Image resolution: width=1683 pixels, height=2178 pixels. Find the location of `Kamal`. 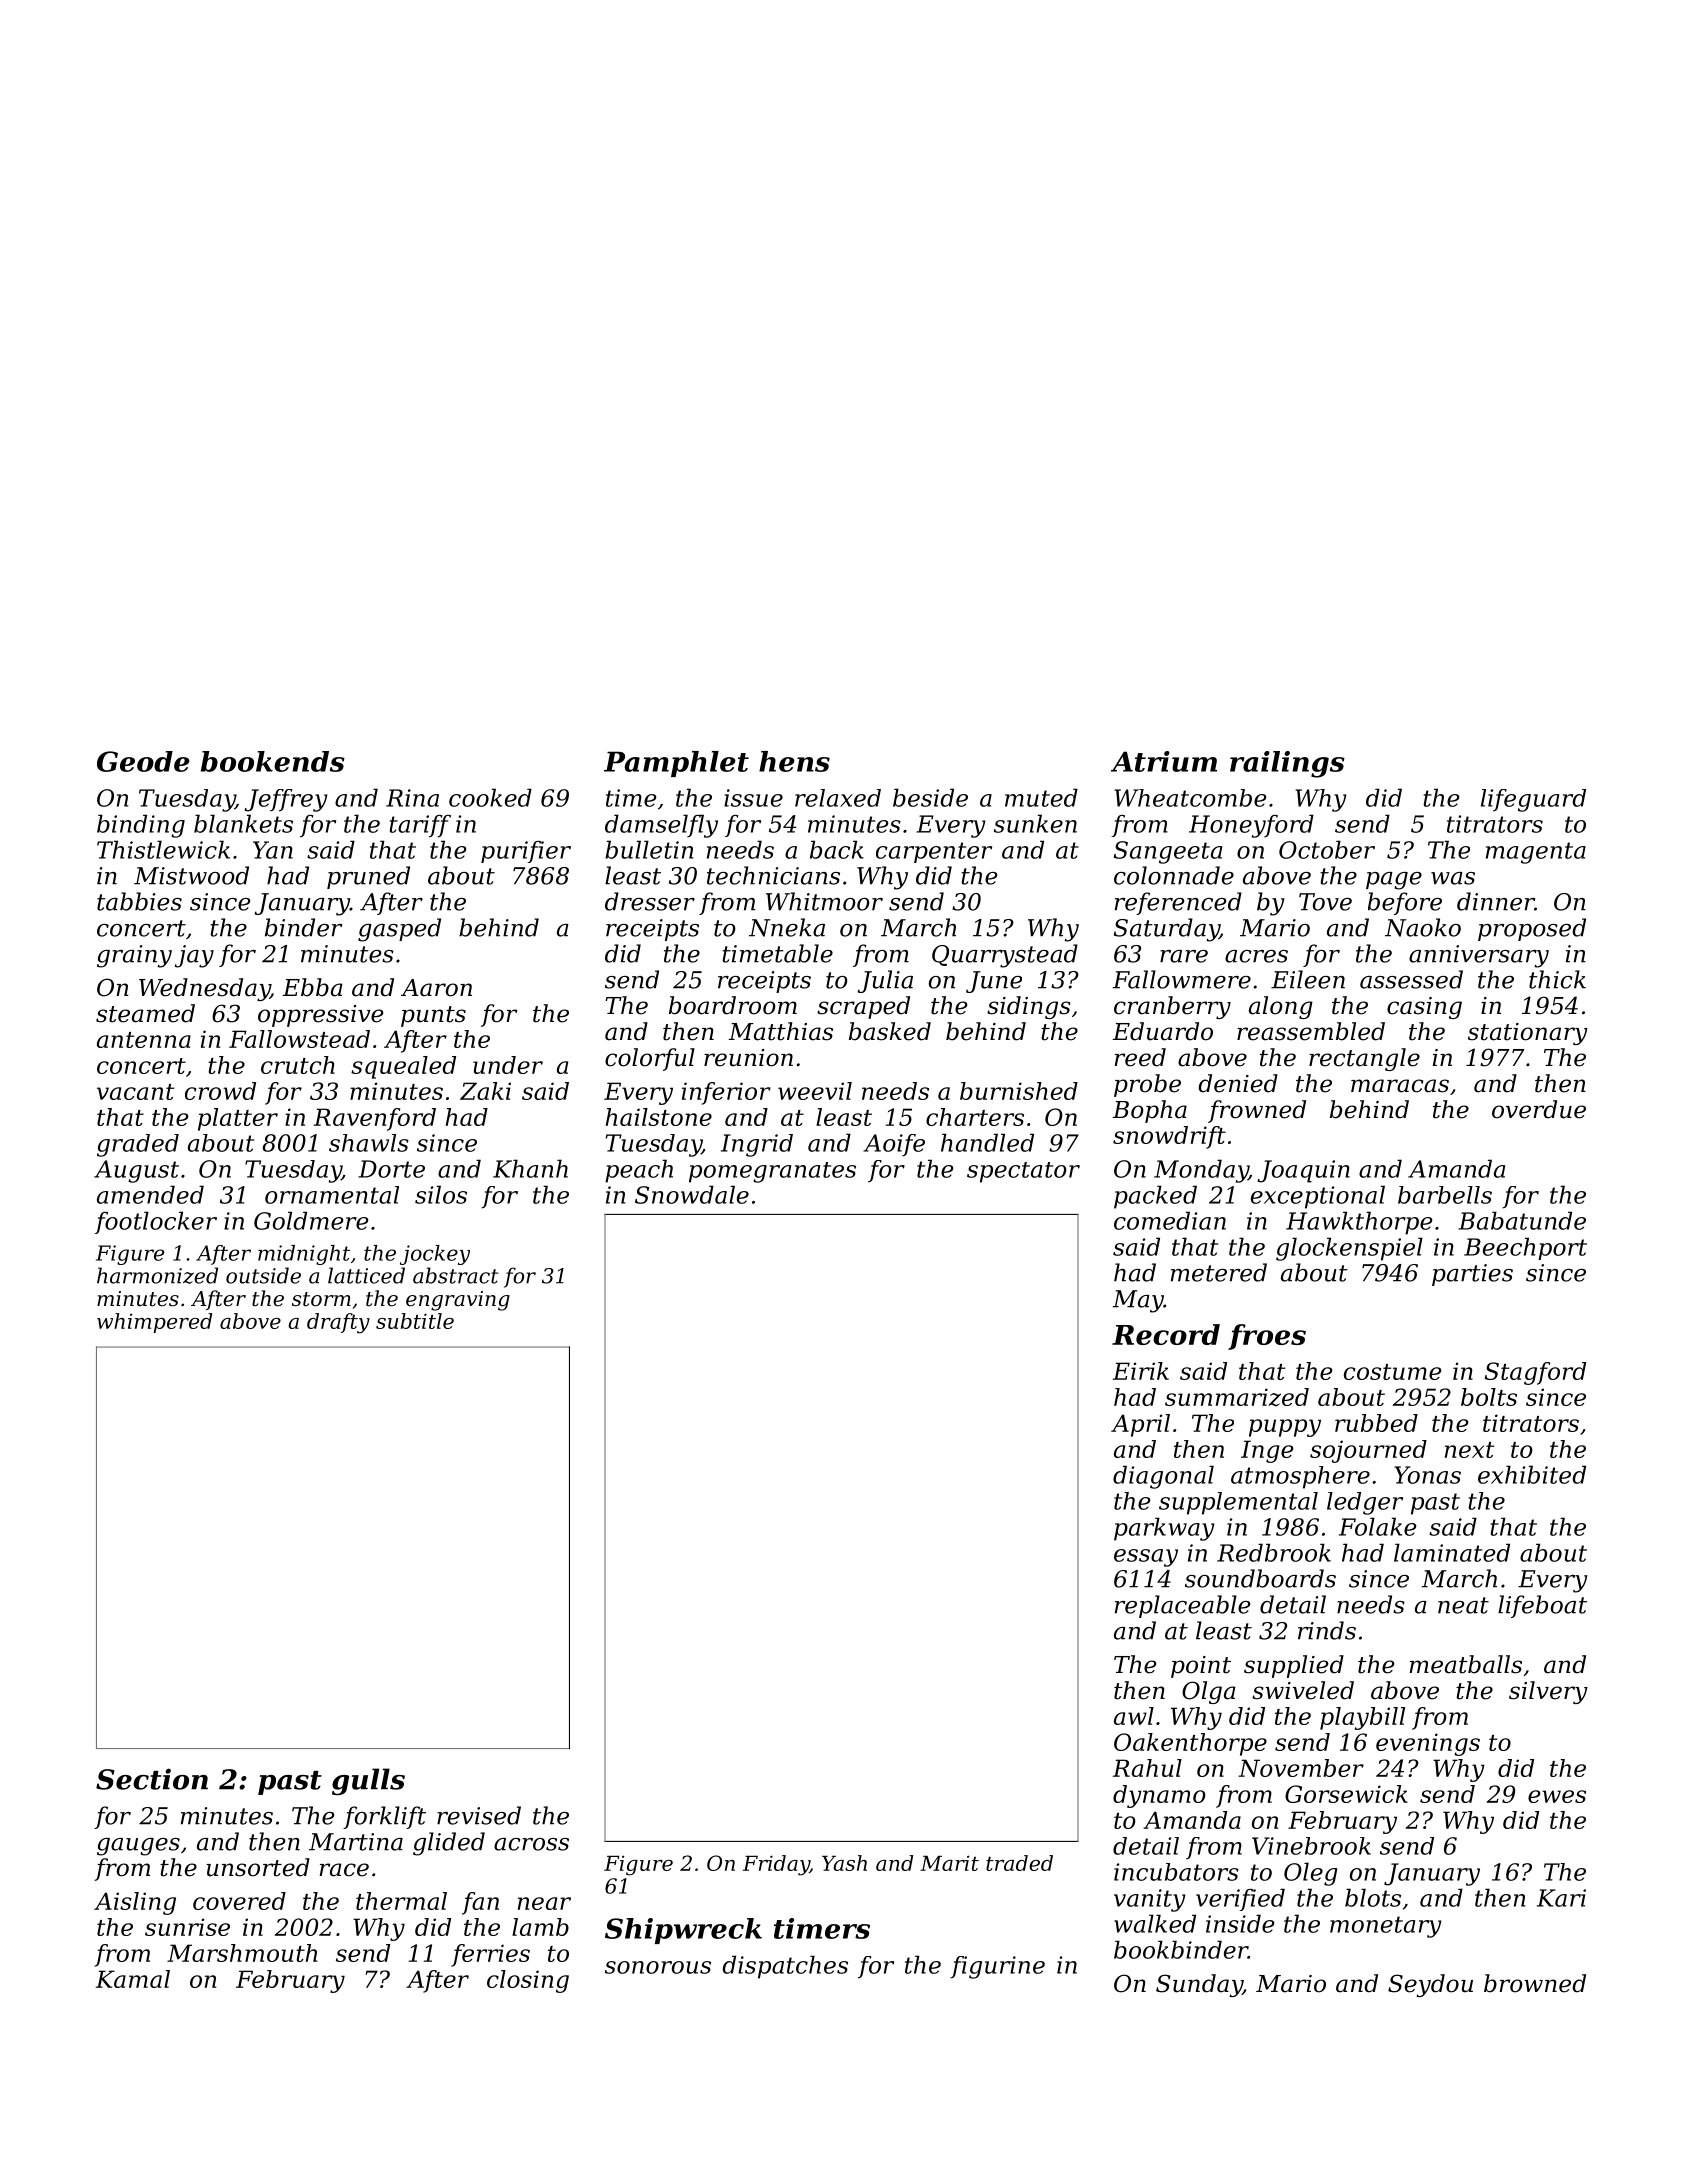

Kamal is located at coordinates (133, 1979).
